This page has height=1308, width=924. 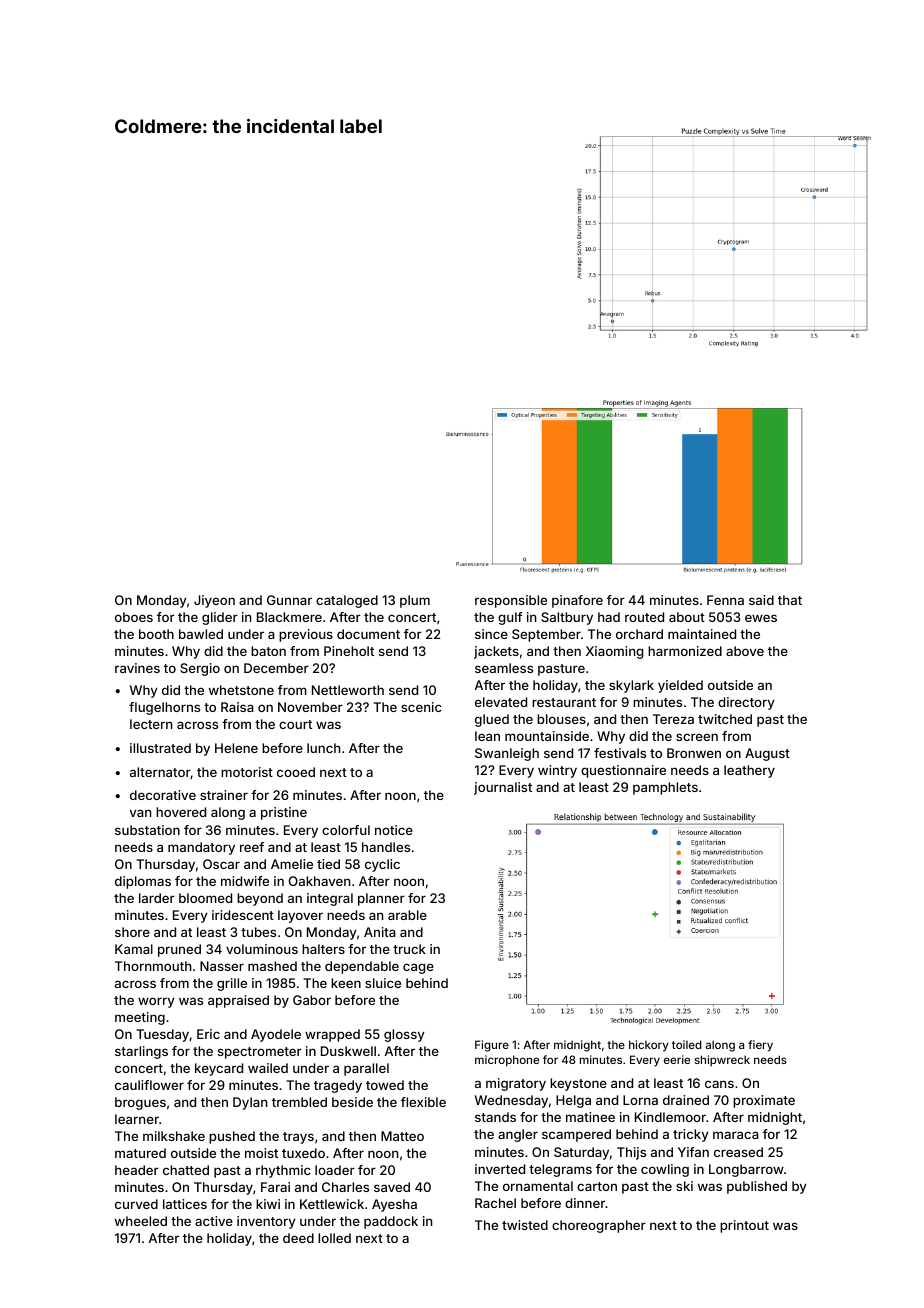 What do you see at coordinates (141, 1221) in the page?
I see `wheeled` at bounding box center [141, 1221].
